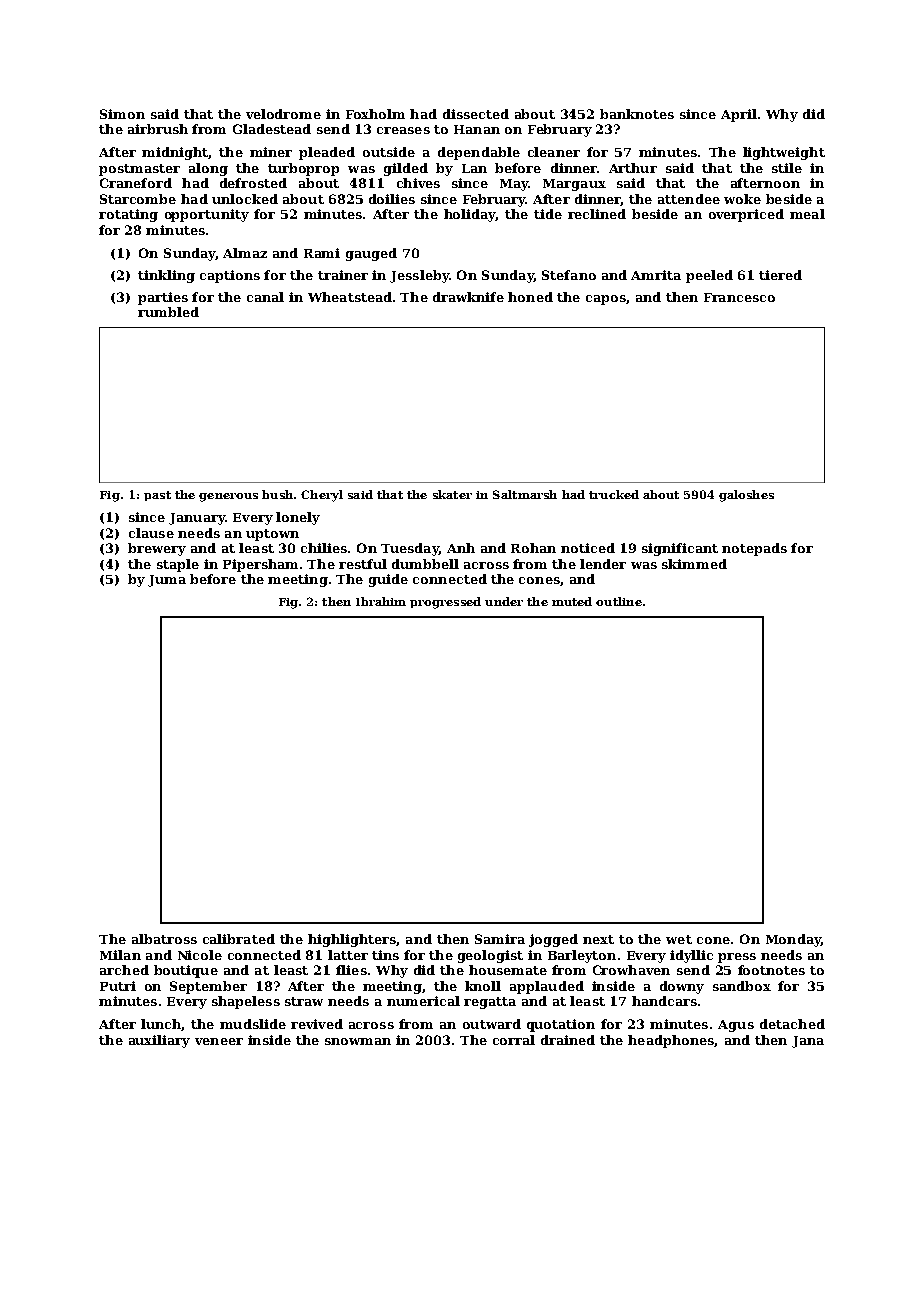 This screenshot has width=924, height=1308. I want to click on Juma, so click(167, 581).
